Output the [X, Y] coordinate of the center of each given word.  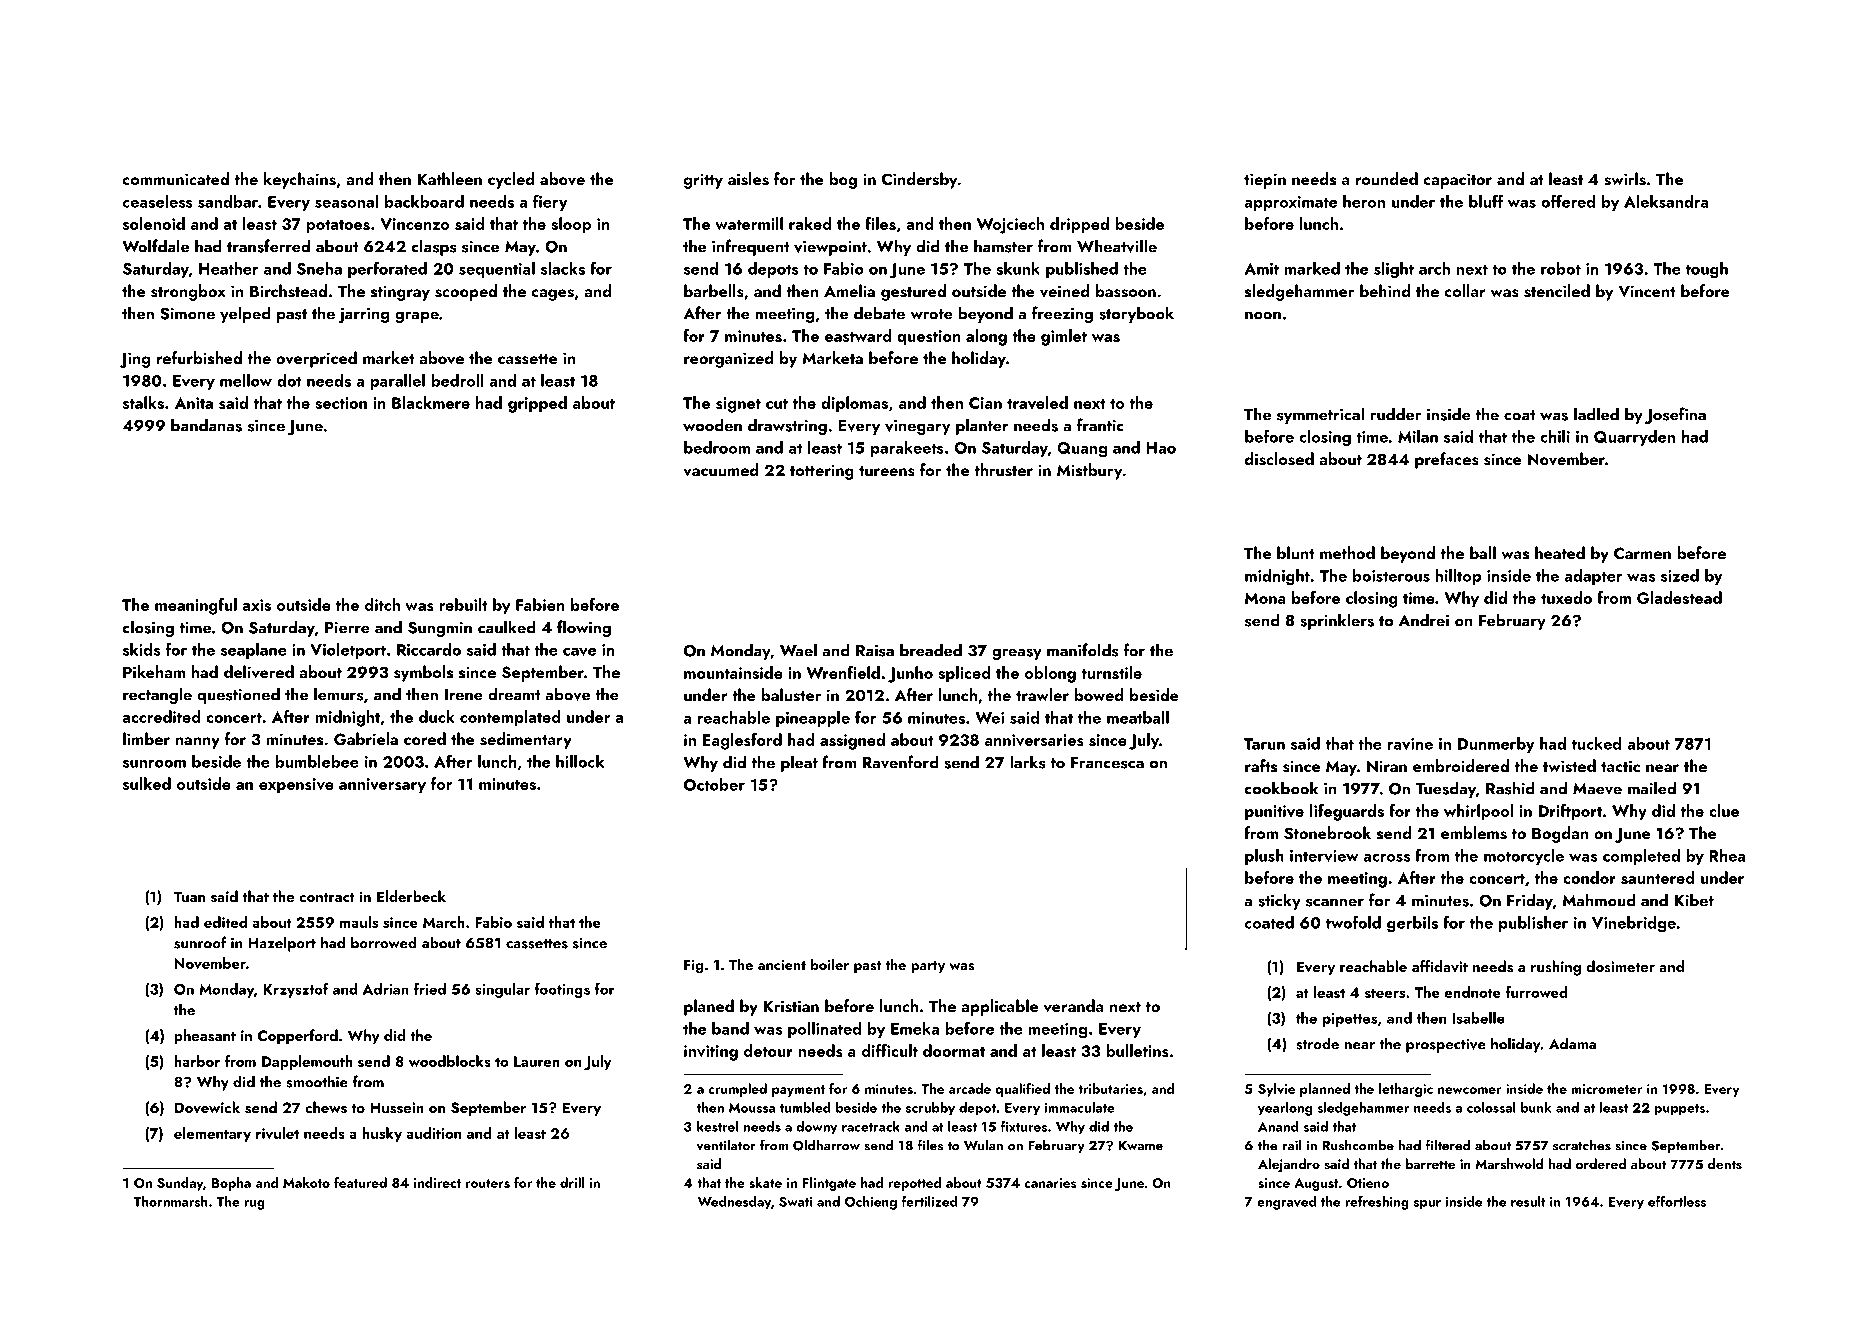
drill [572, 1182]
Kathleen [449, 178]
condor [1589, 877]
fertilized [929, 1201]
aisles [748, 179]
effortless [1677, 1201]
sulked [147, 783]
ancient [782, 965]
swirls [1625, 179]
